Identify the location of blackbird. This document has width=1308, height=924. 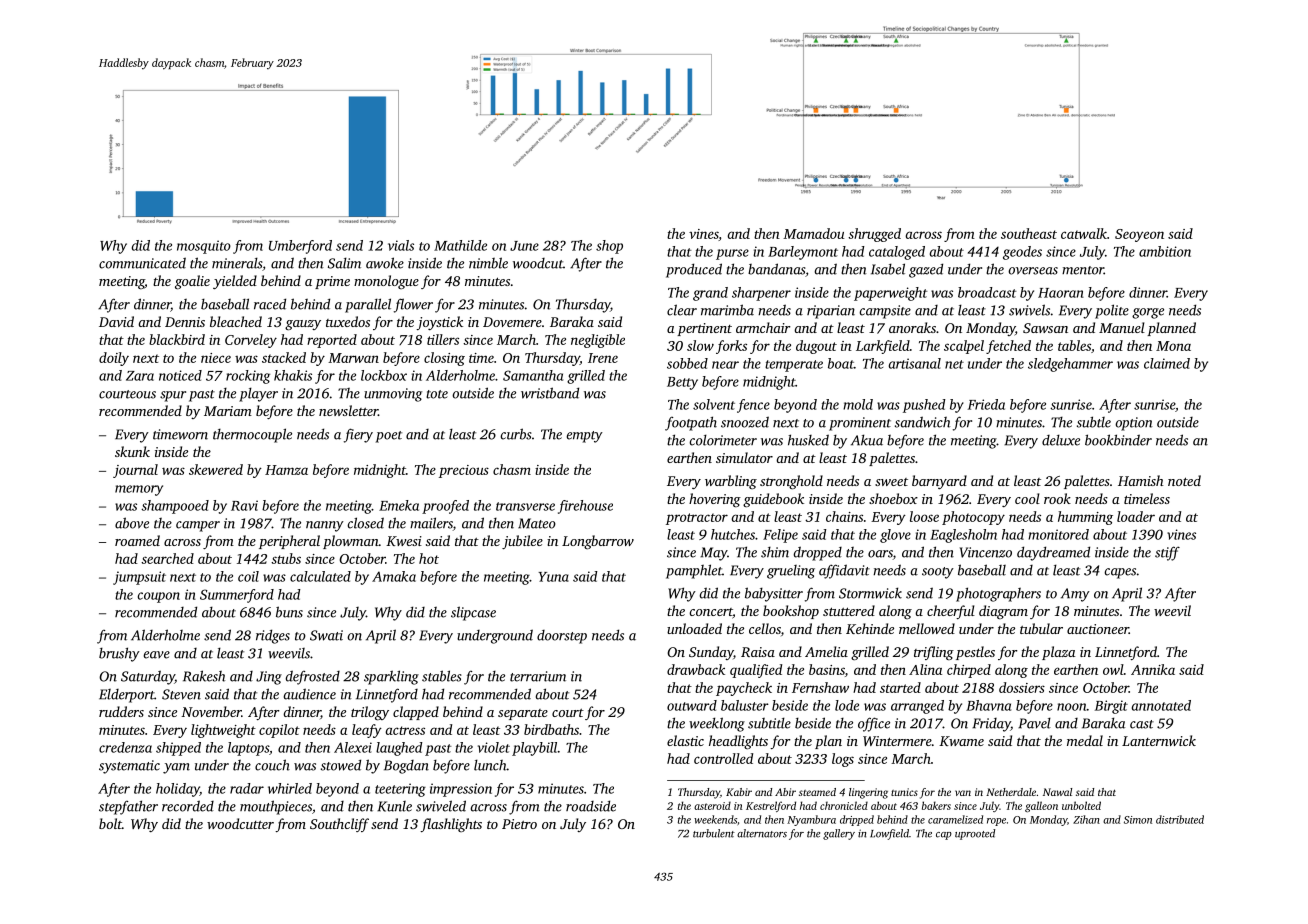
(177, 339).
